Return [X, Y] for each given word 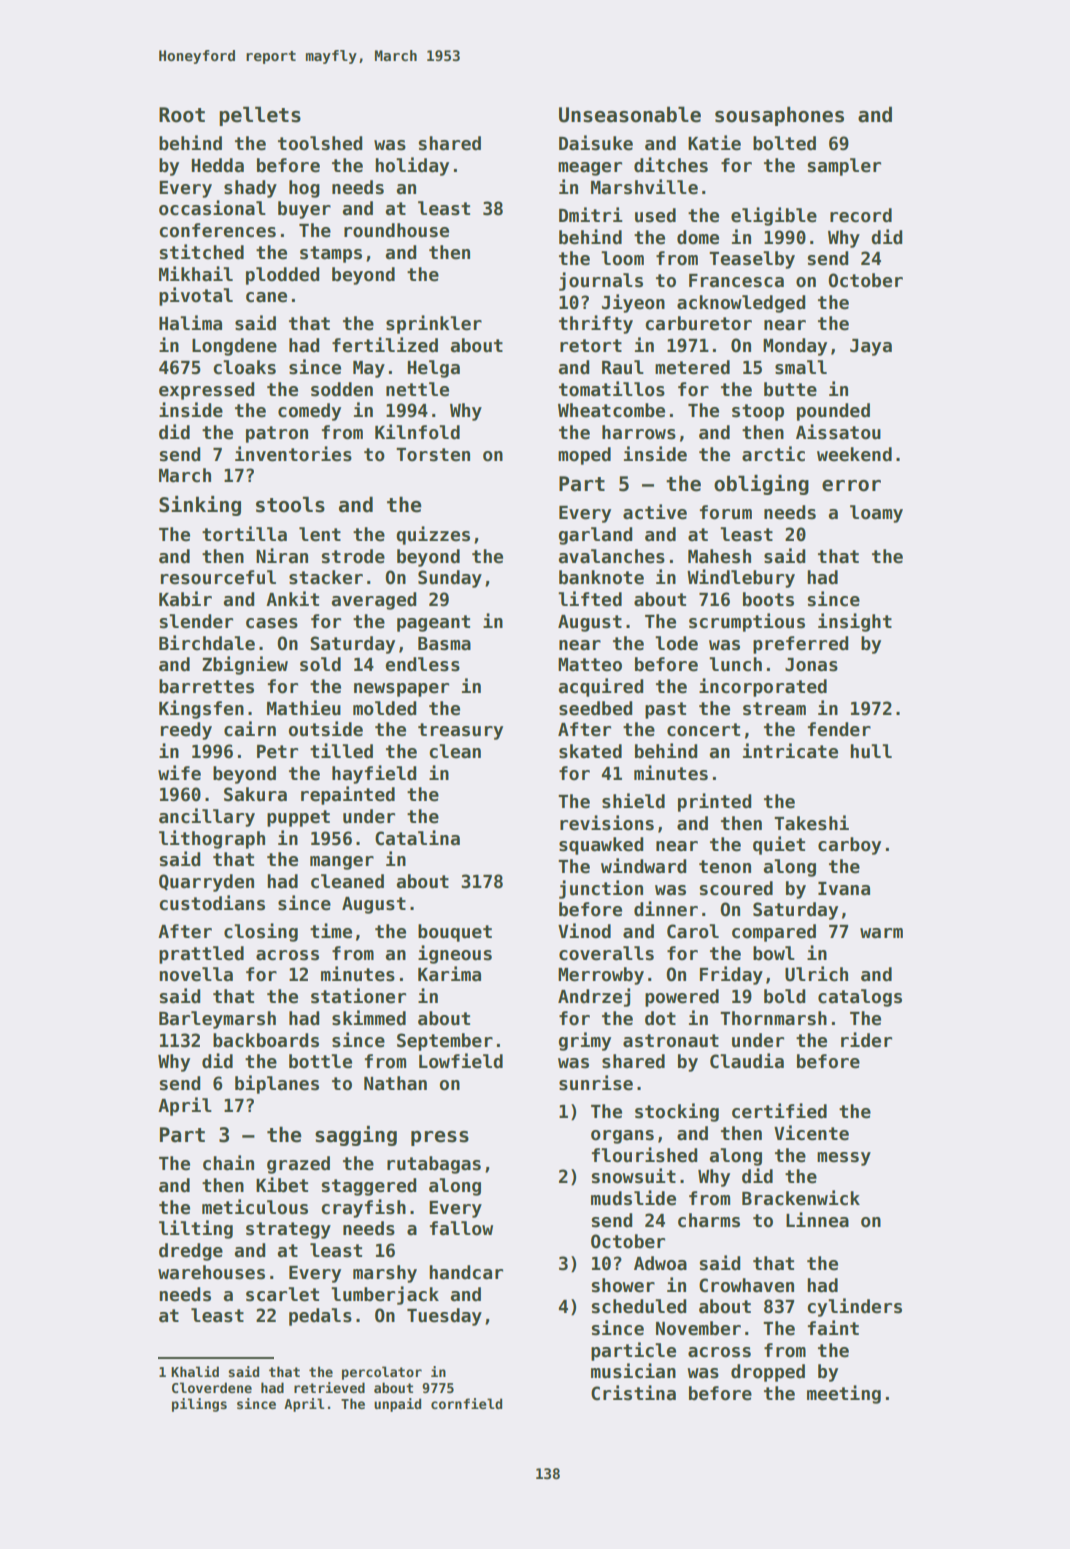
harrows [639, 432]
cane [266, 297]
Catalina [417, 838]
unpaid [397, 1405]
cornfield [466, 1403]
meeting [844, 1394]
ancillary [207, 817]
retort [591, 346]
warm [881, 933]
